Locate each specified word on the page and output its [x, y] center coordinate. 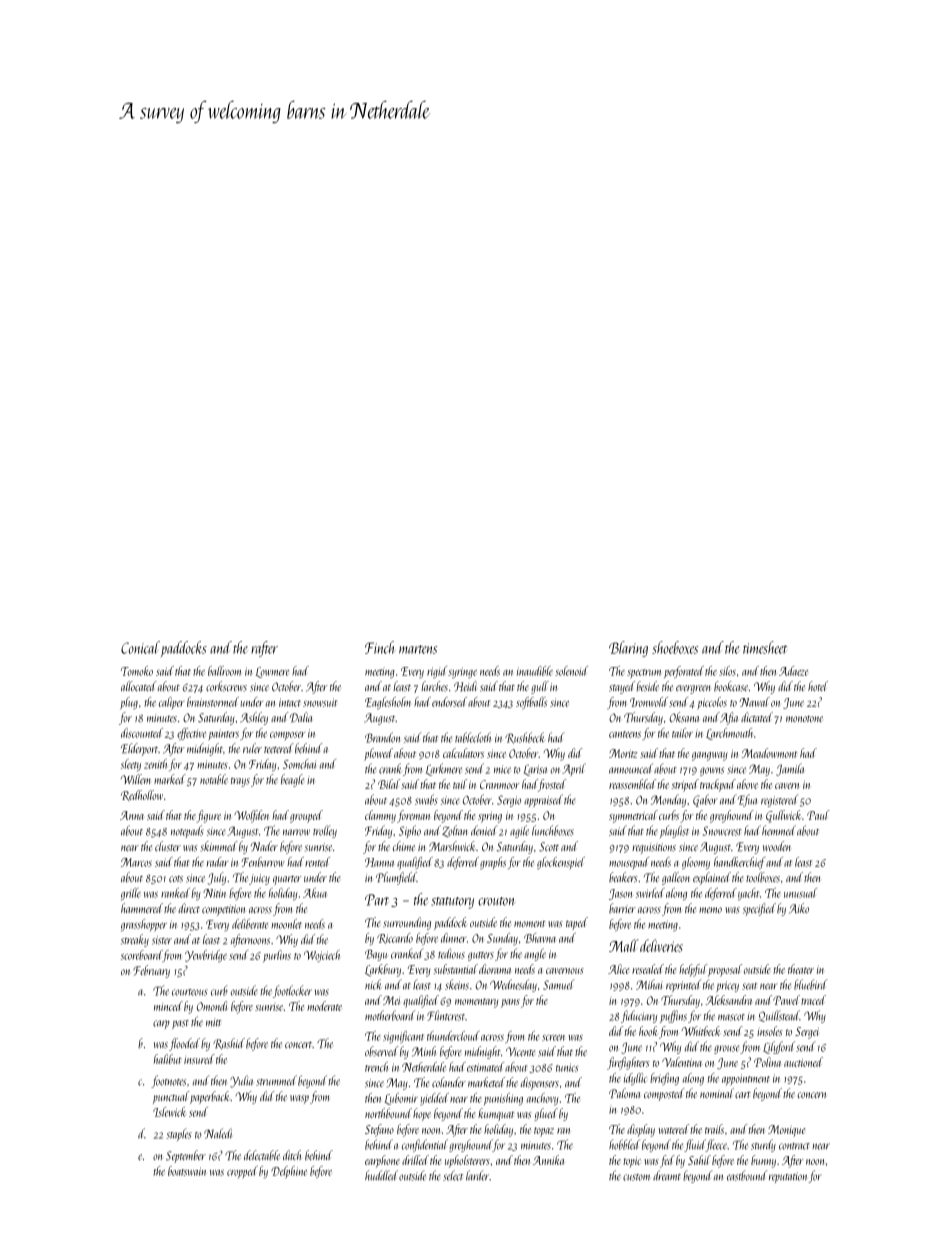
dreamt [667, 1175]
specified [759, 909]
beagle [292, 780]
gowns [712, 771]
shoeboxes [675, 647]
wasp [299, 1099]
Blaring [628, 649]
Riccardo [395, 938]
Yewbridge [206, 956]
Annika [548, 1160]
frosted [552, 785]
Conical [140, 647]
